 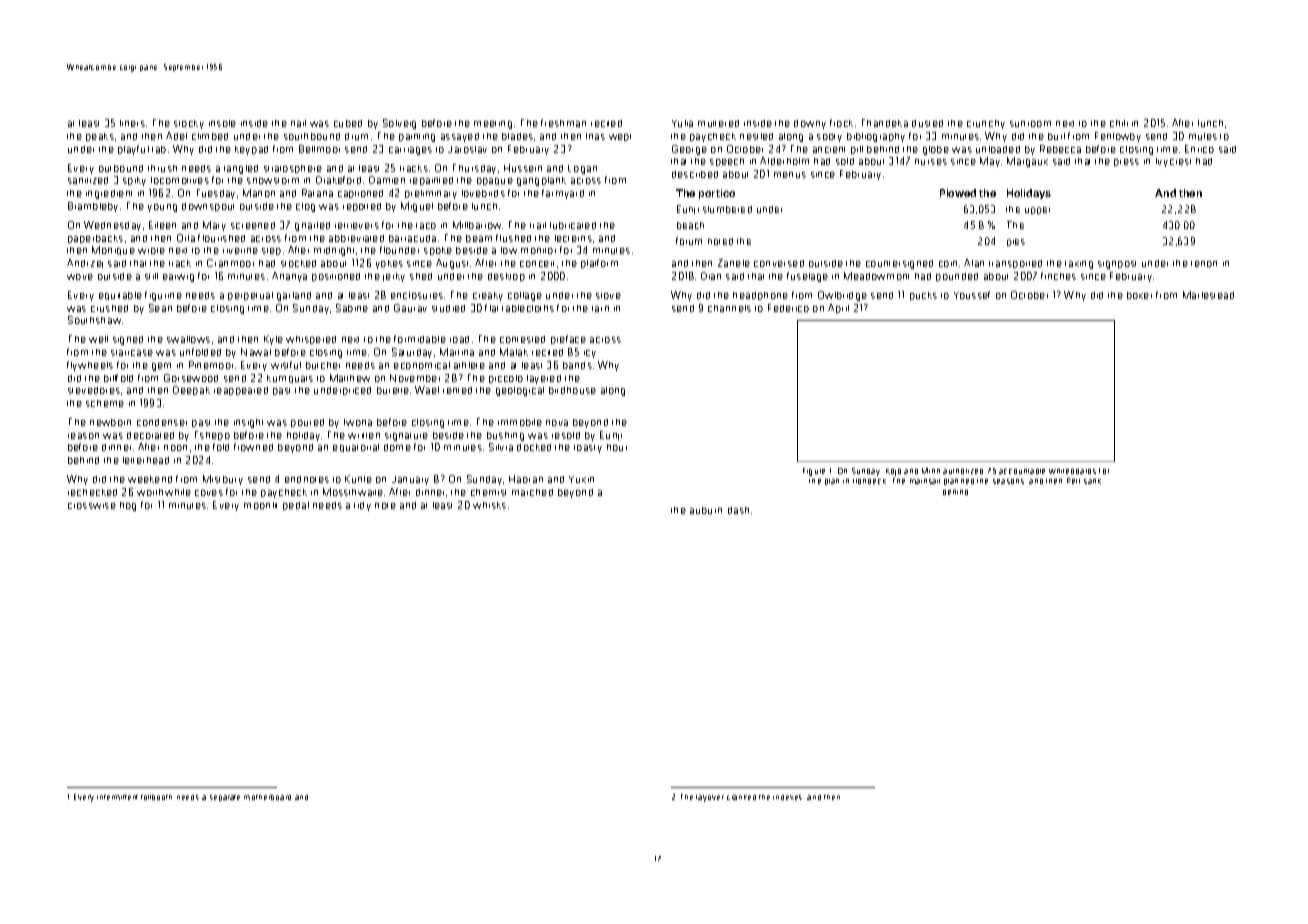 I want to click on whiteboards, so click(x=1072, y=471).
